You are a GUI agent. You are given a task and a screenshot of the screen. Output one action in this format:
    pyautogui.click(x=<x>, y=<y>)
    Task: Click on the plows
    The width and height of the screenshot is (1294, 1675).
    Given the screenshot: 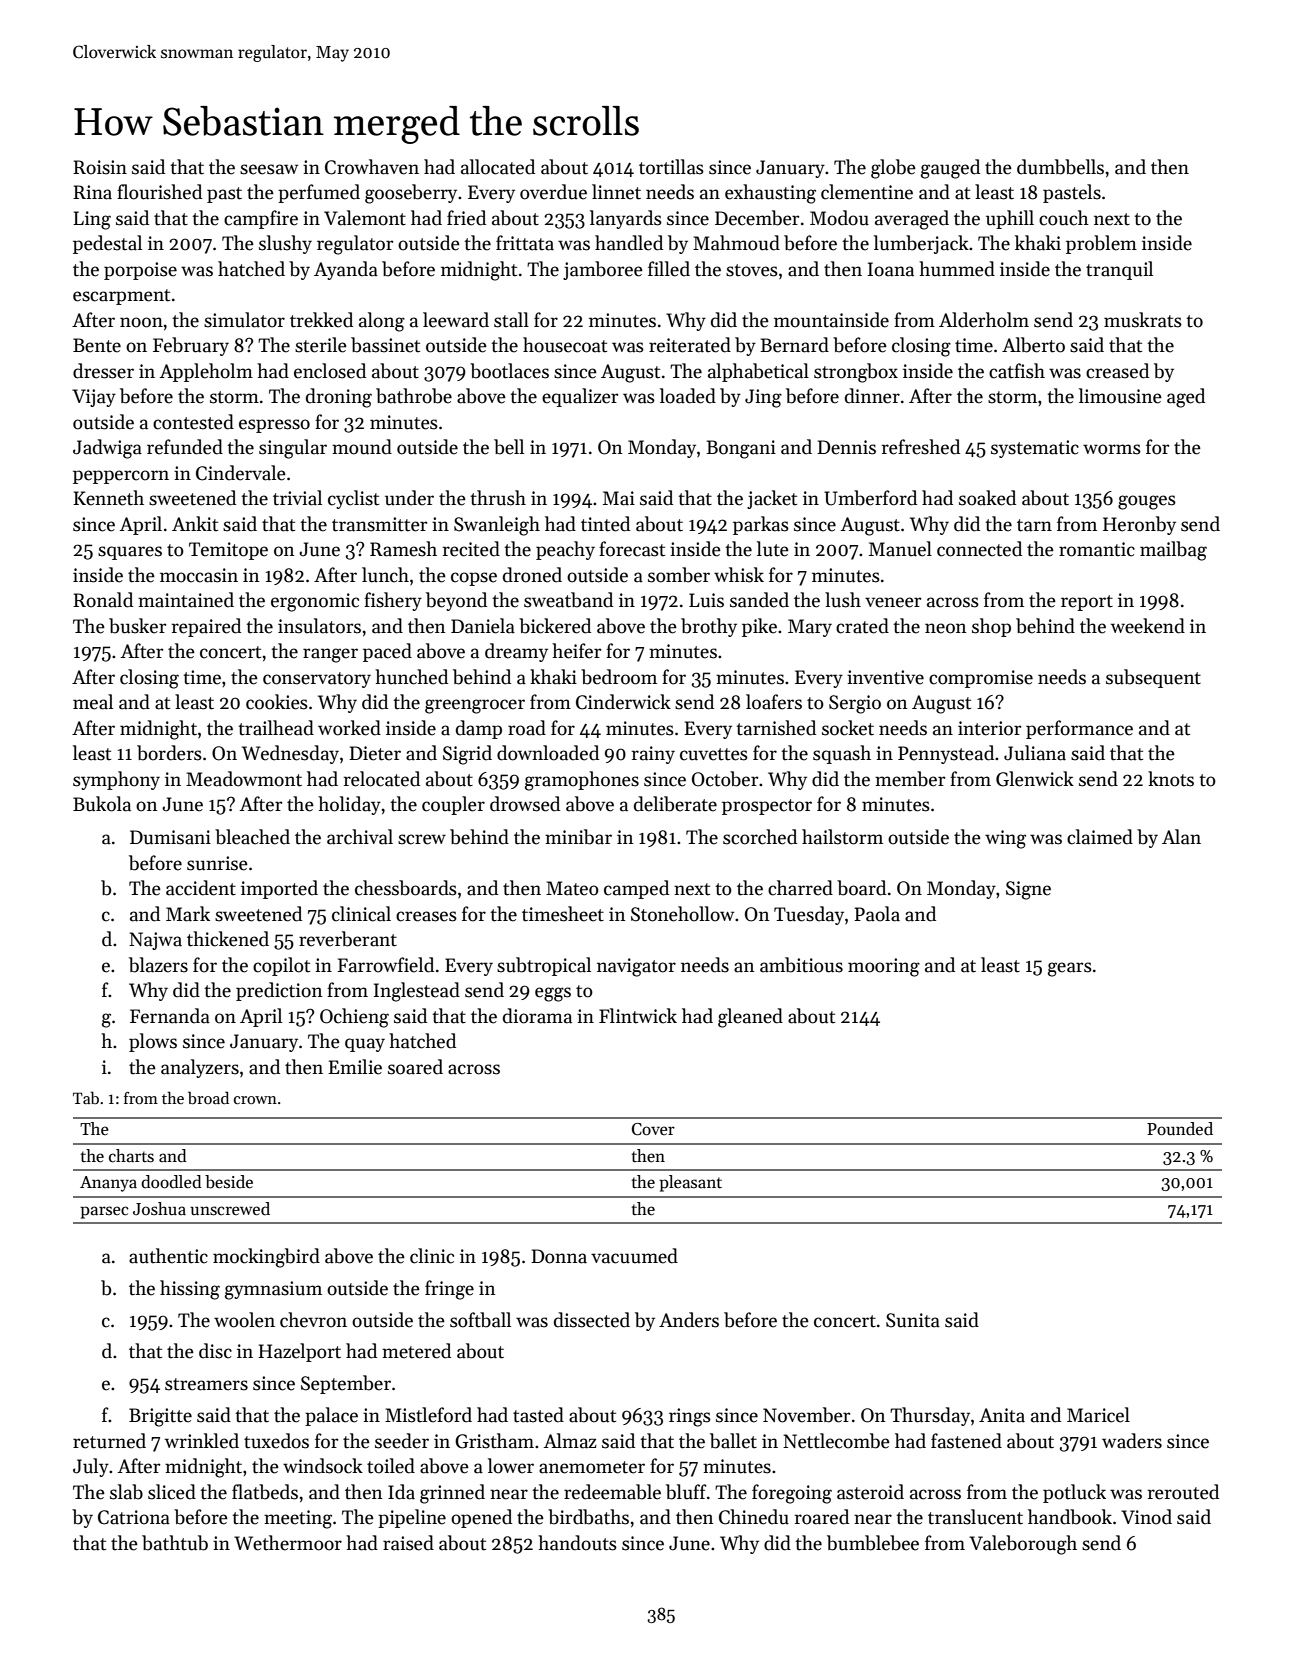 What is the action you would take?
    pyautogui.click(x=153, y=1042)
